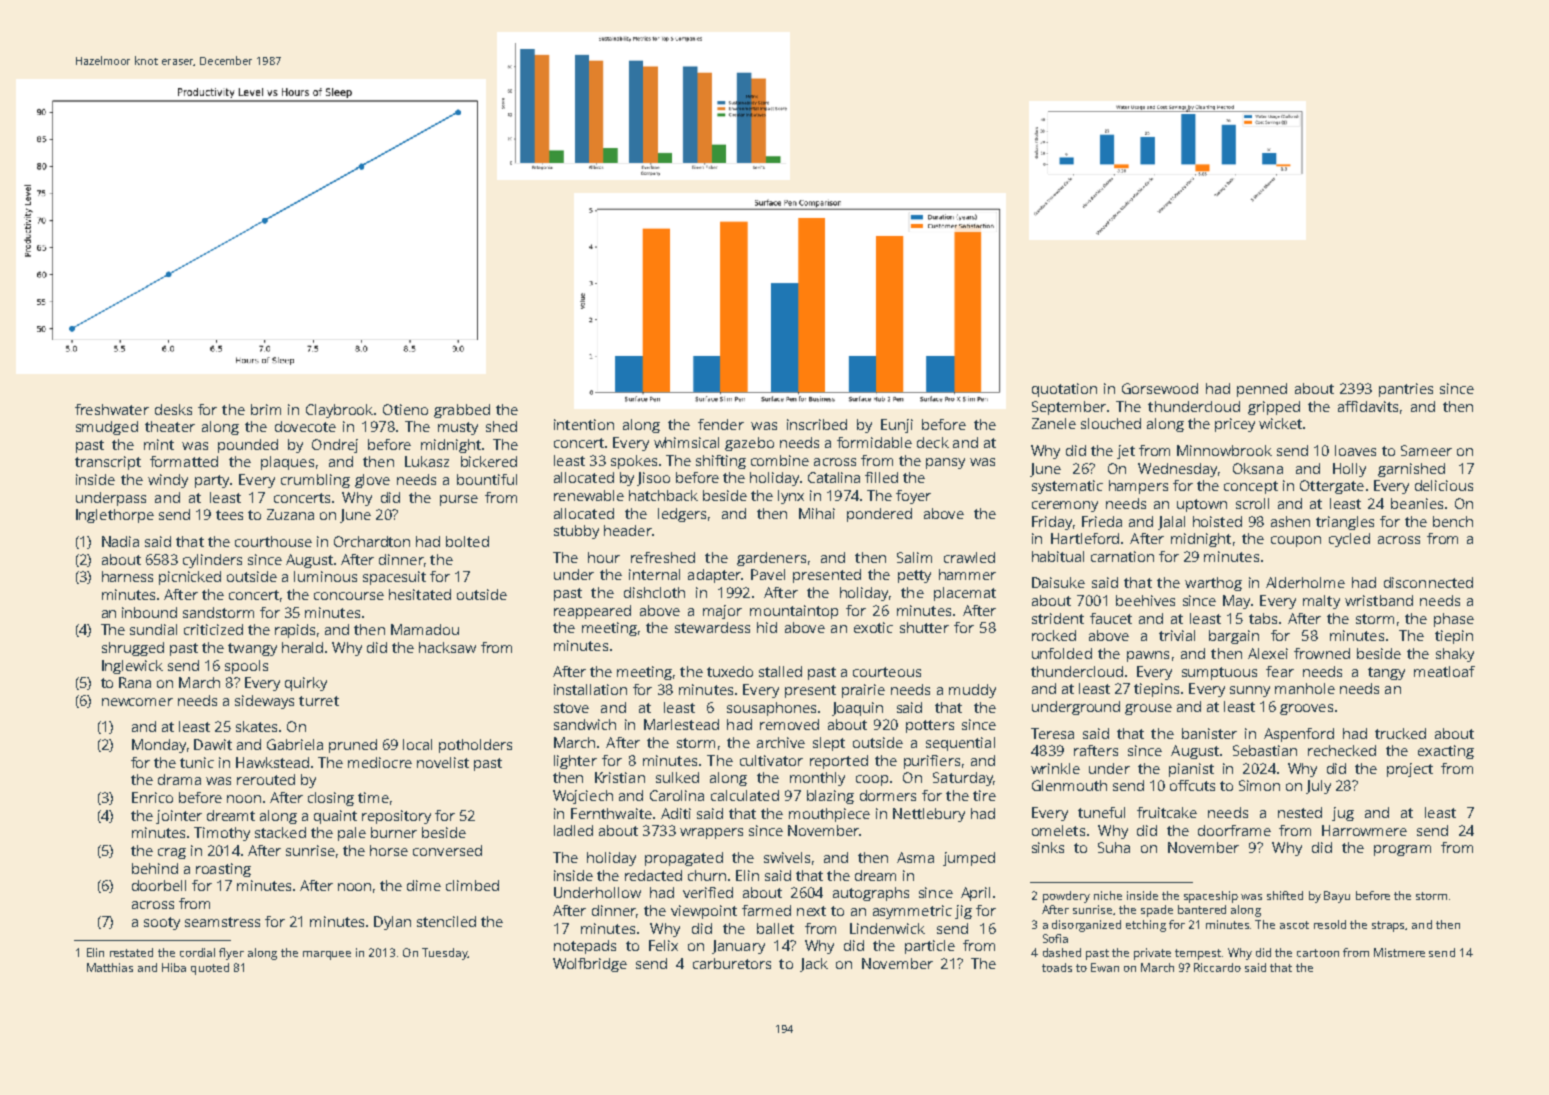 The width and height of the screenshot is (1549, 1095). I want to click on jointer, so click(179, 817).
